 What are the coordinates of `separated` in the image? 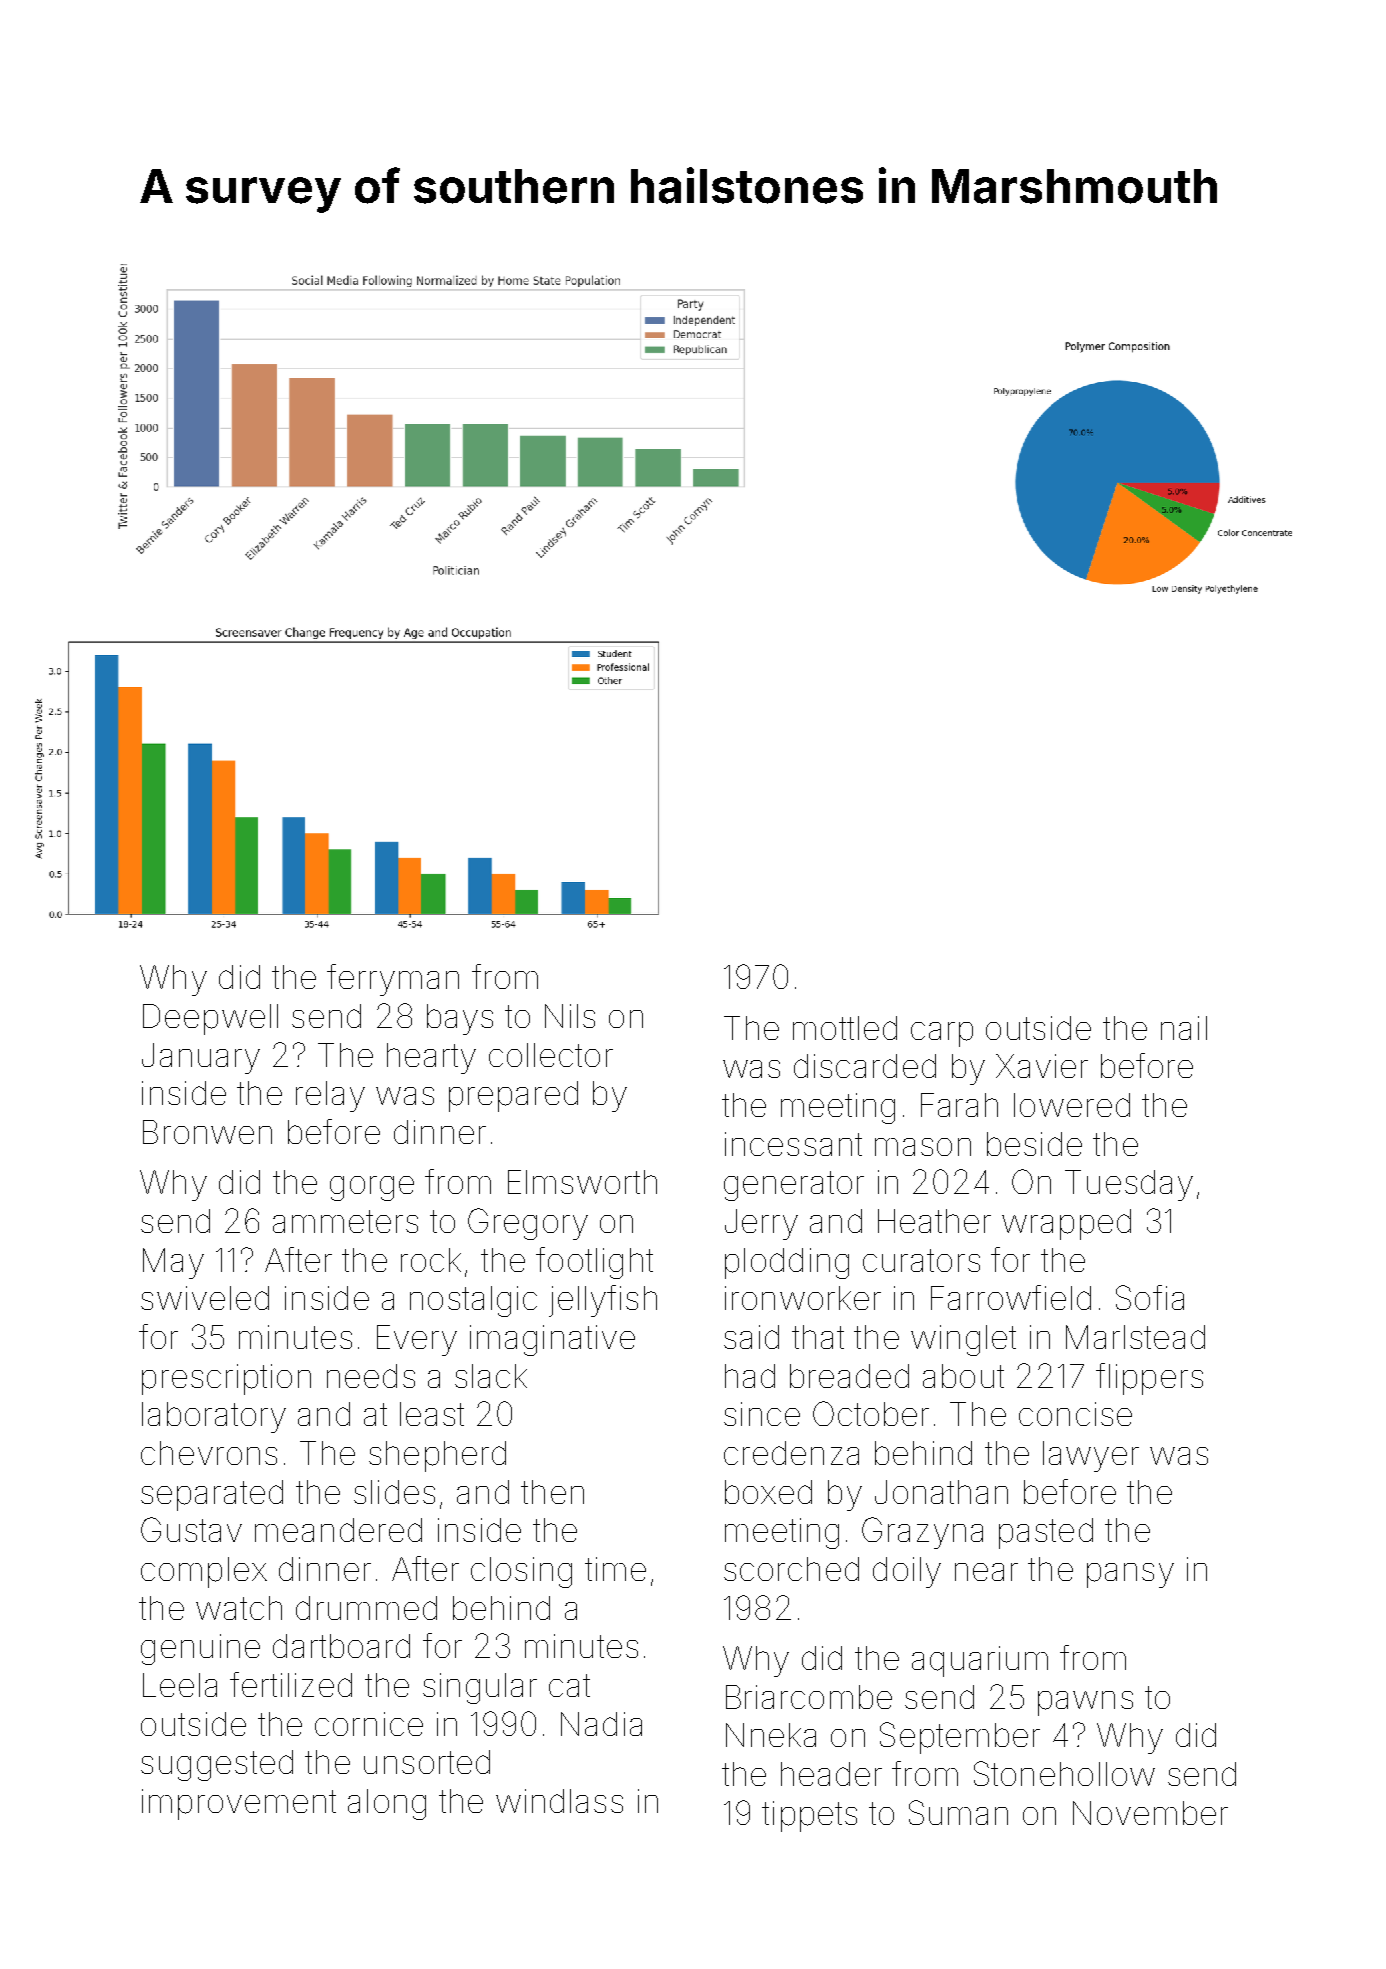 It's located at (212, 1495).
